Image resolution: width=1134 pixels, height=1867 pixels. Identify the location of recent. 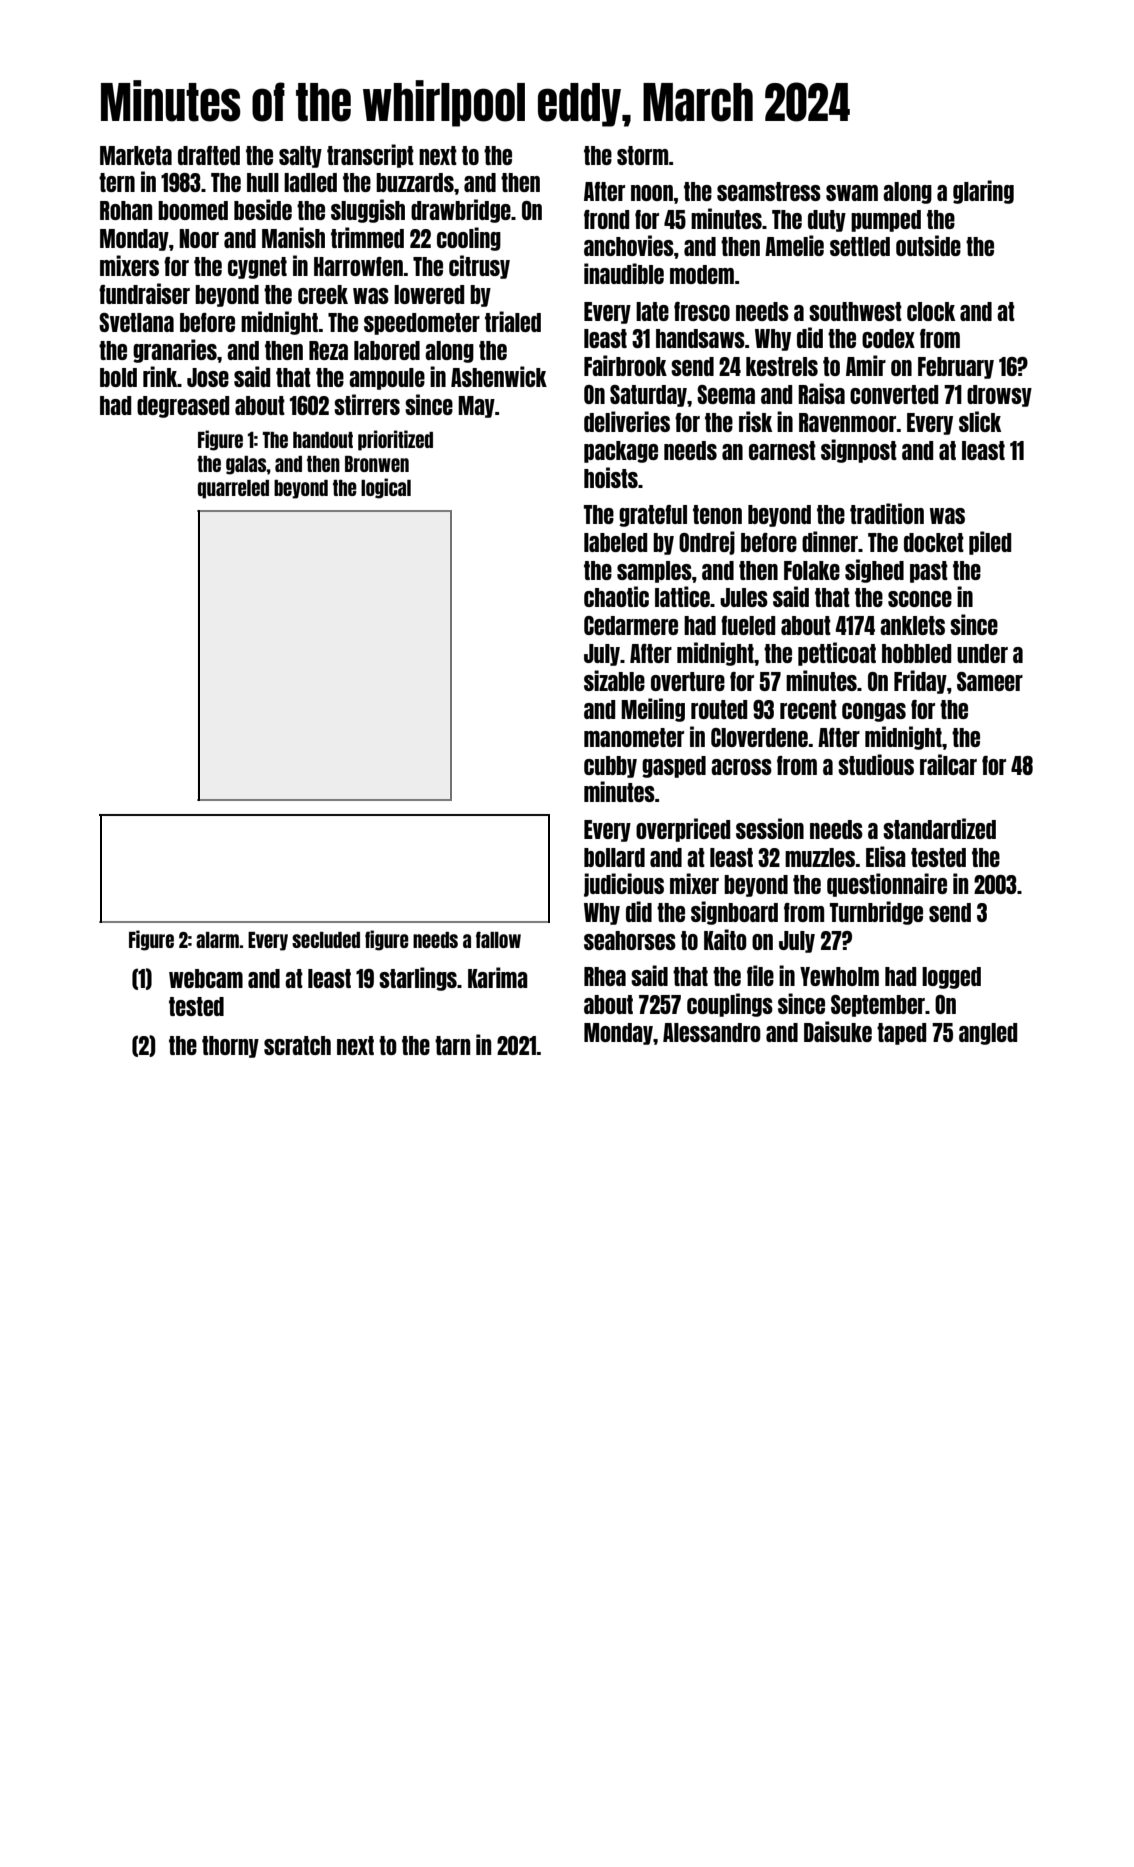
(808, 709).
